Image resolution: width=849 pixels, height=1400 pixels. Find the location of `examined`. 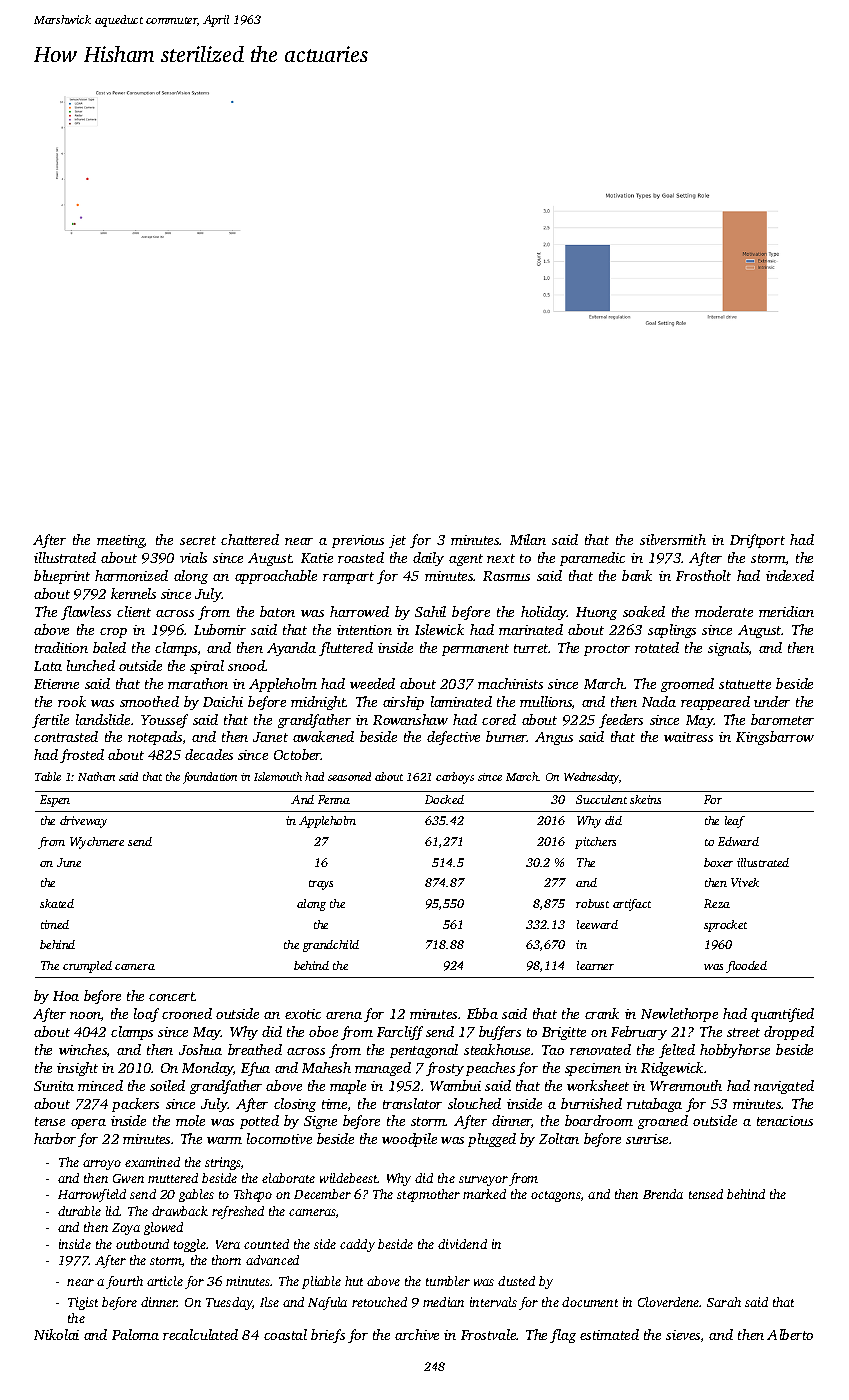

examined is located at coordinates (152, 1162).
